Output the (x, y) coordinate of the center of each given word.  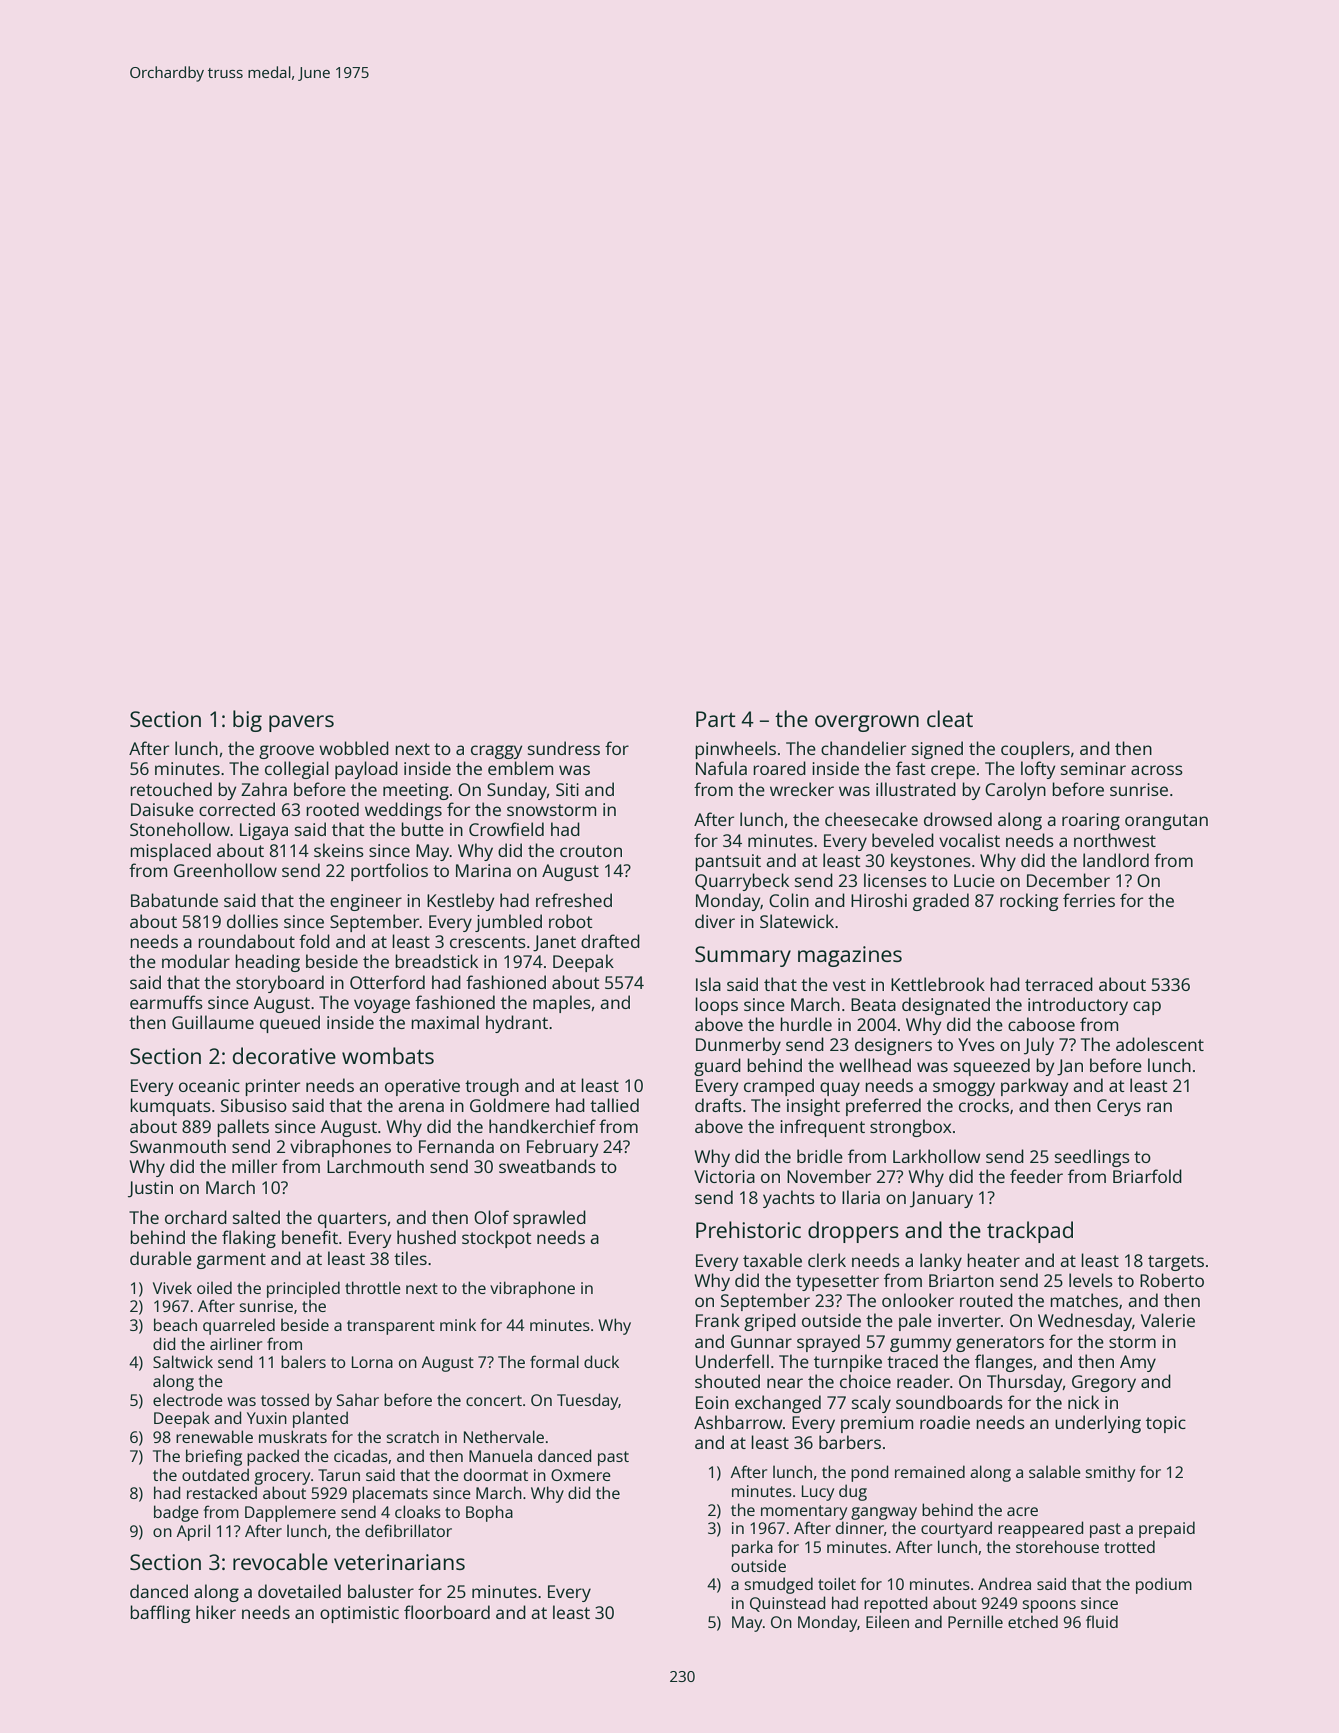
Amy (1138, 1363)
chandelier (863, 748)
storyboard (280, 984)
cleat (950, 718)
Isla (708, 984)
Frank (718, 1320)
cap (1147, 1008)
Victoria (724, 1176)
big (247, 721)
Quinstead (787, 1604)
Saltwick (183, 1361)
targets (1176, 1263)
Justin (150, 1189)
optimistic (359, 1614)
